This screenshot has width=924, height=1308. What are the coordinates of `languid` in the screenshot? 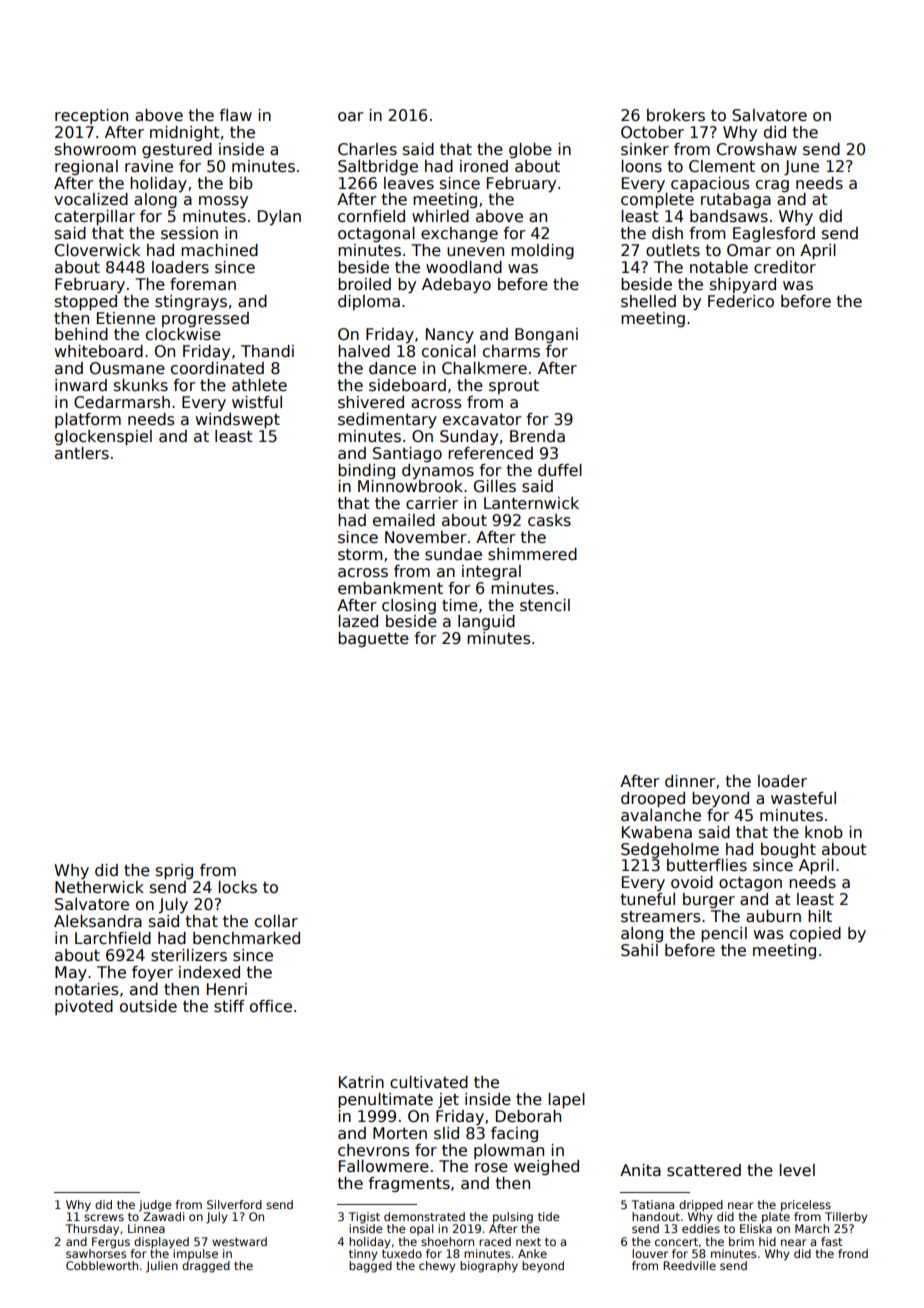 It's located at (486, 622).
